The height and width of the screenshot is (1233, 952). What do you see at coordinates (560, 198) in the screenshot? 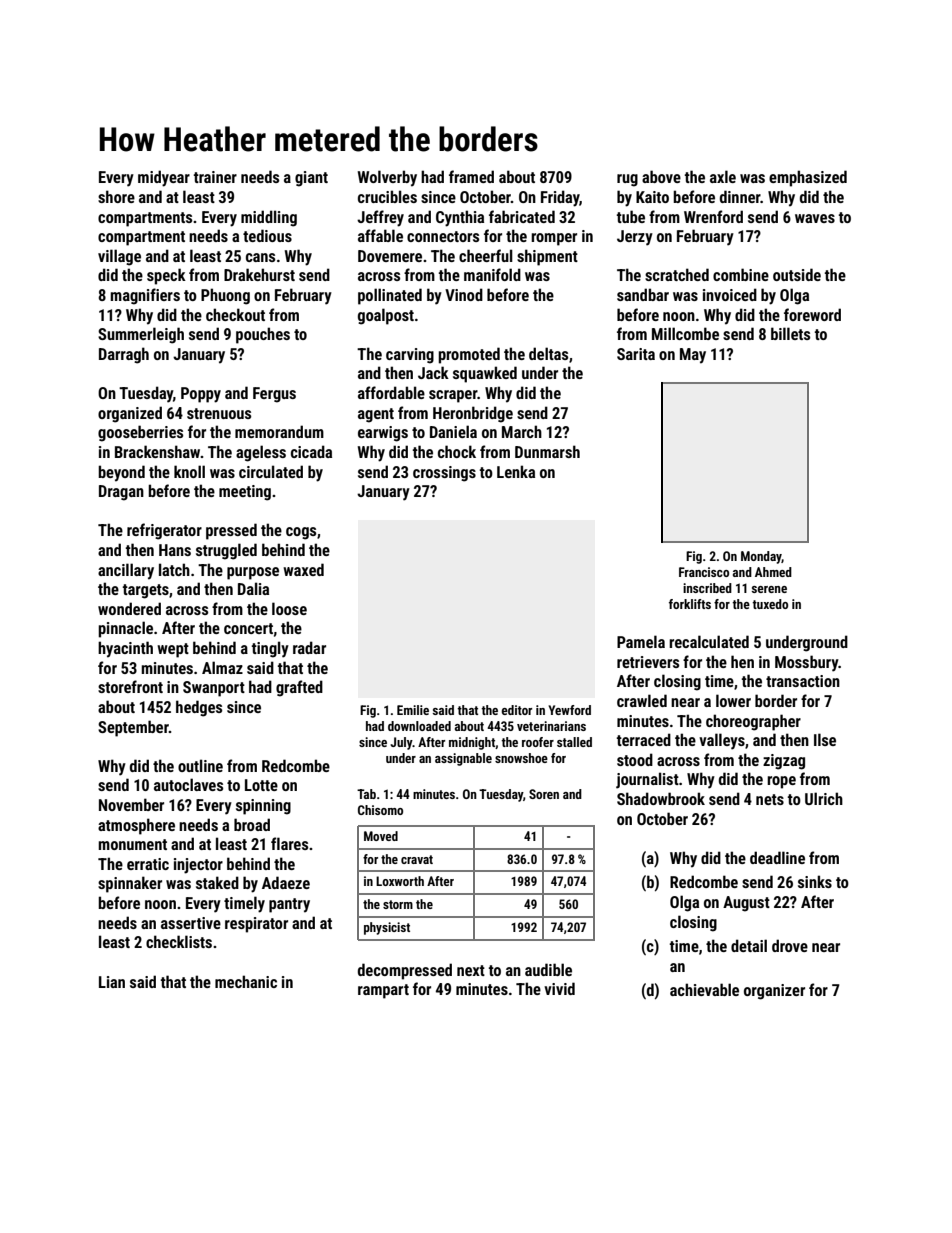
I see `Friday` at bounding box center [560, 198].
